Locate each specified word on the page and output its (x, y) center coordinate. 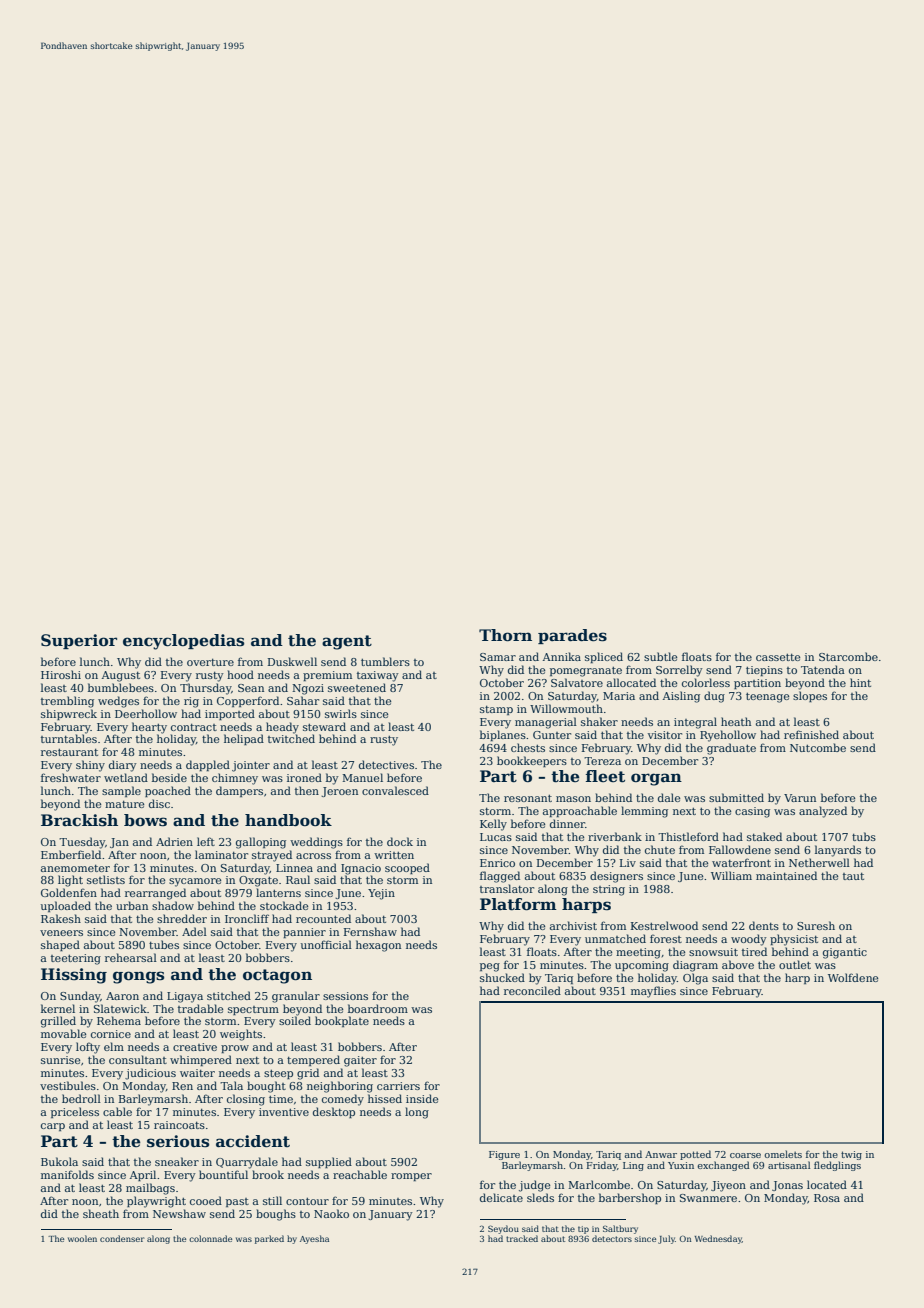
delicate (501, 1197)
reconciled (532, 990)
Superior (79, 641)
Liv (628, 863)
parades (572, 636)
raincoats (179, 1125)
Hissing (74, 976)
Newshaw (179, 1213)
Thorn (505, 635)
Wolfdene (853, 977)
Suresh (816, 925)
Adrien (174, 841)
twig (851, 1155)
